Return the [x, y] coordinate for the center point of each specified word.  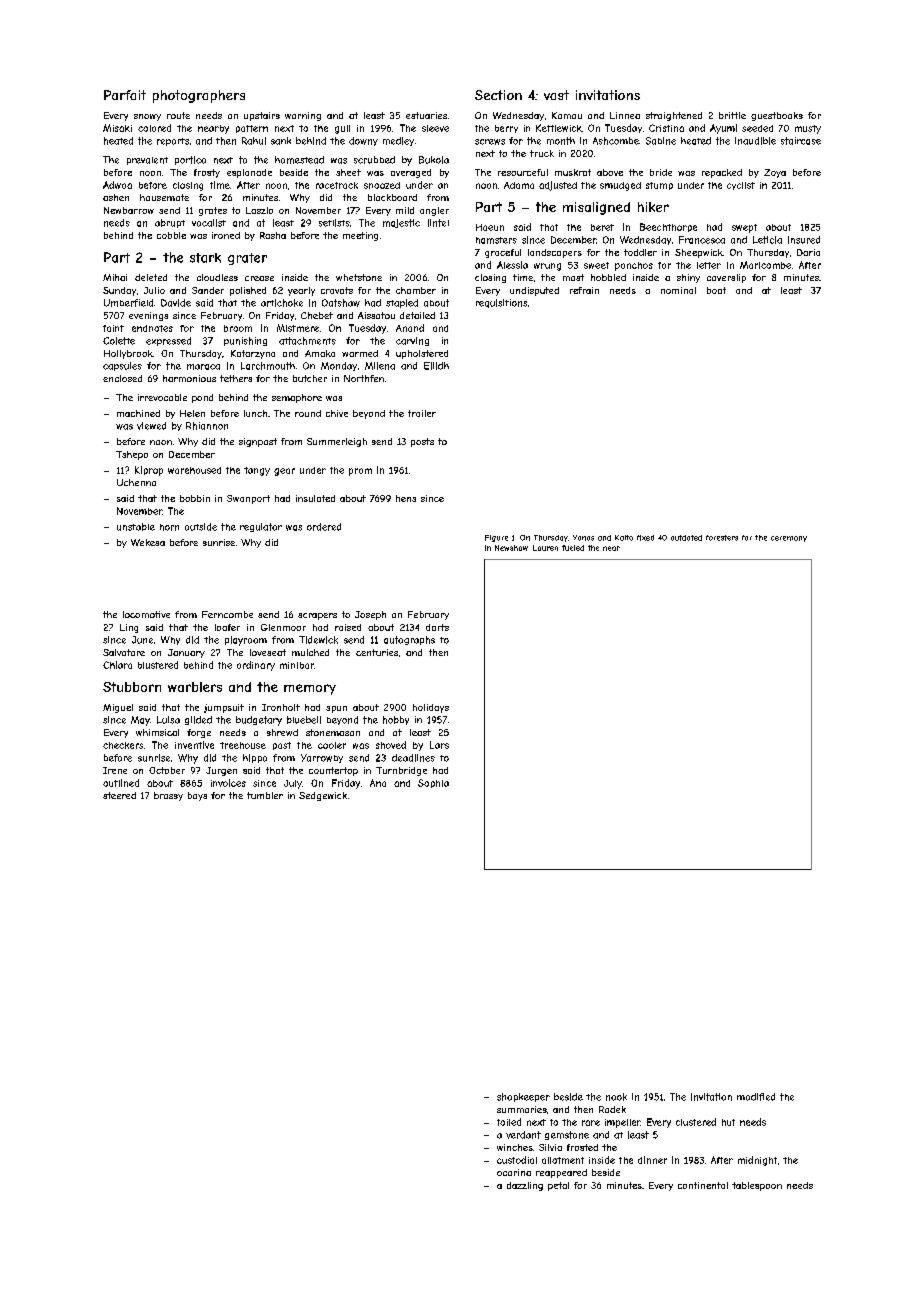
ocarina [514, 1172]
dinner [652, 1160]
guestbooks [777, 116]
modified [756, 1097]
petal [558, 1186]
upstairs [262, 116]
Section [498, 95]
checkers [123, 745]
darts [437, 627]
